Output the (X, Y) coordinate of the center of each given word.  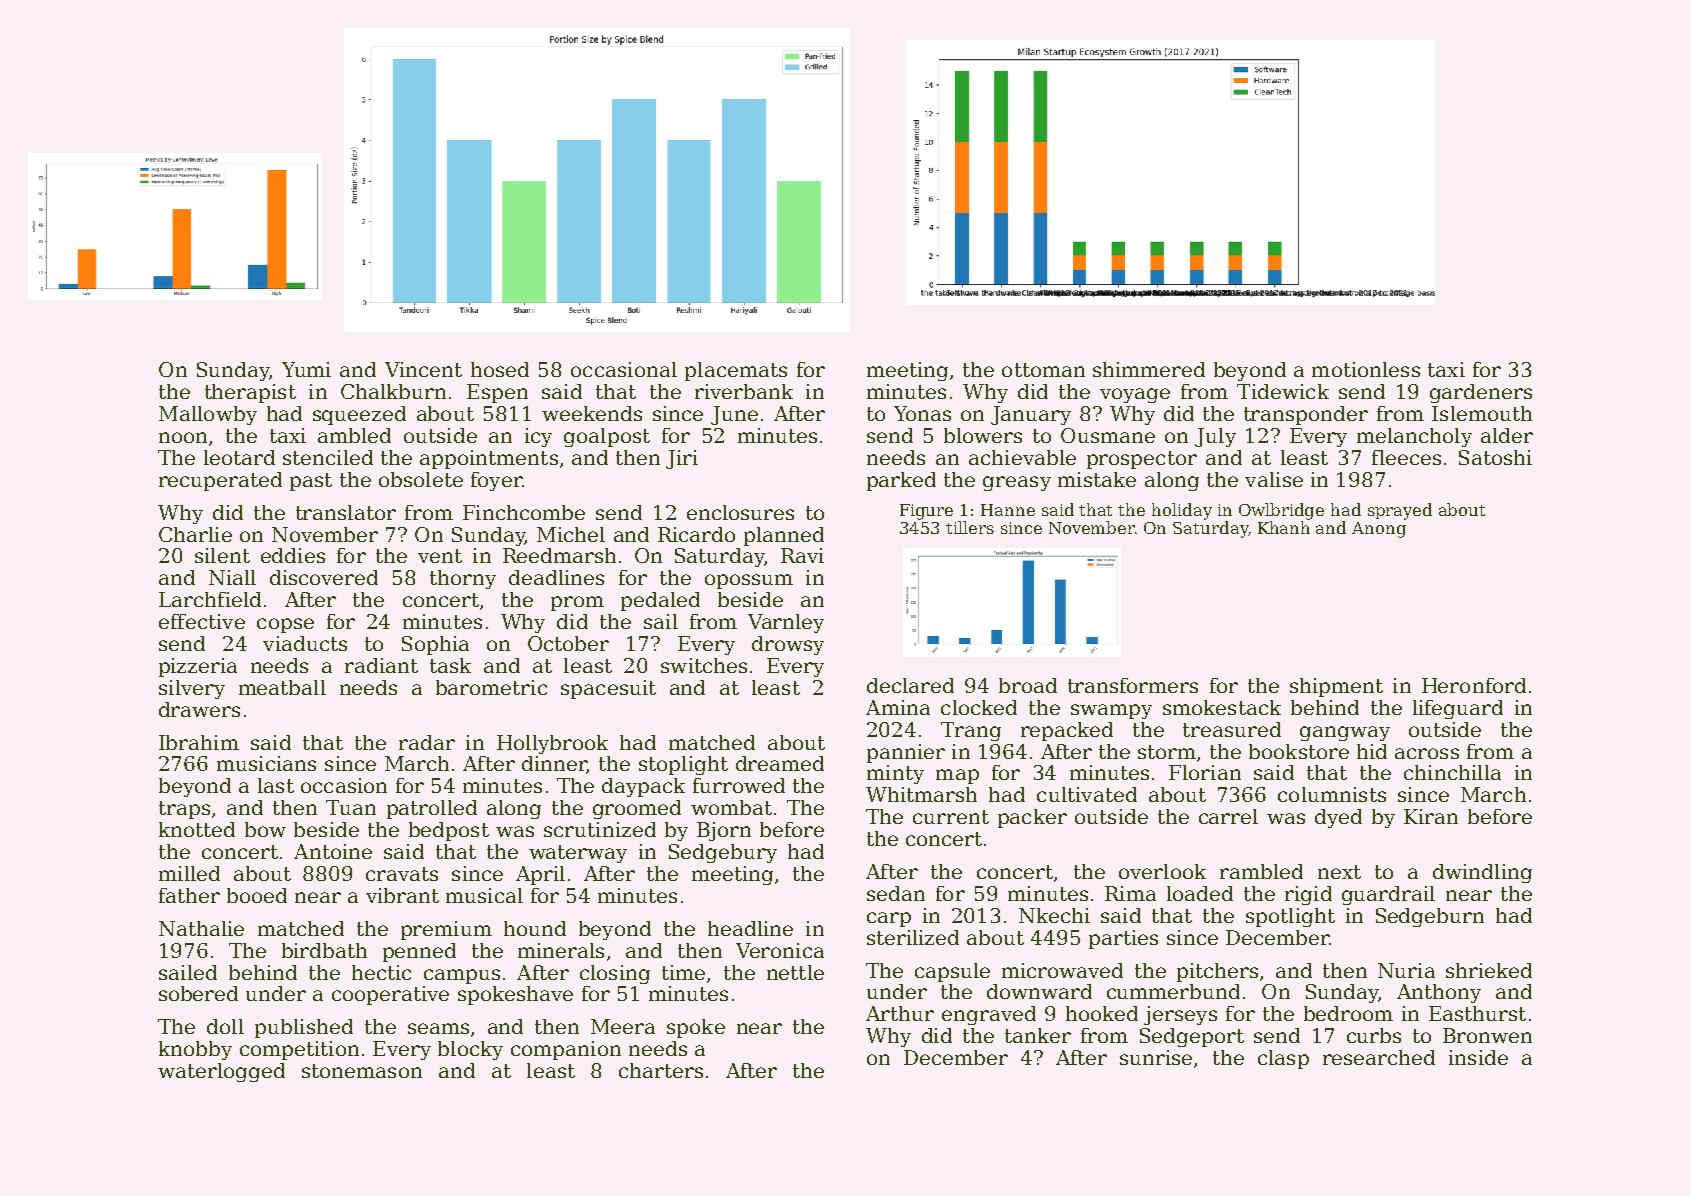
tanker (1038, 1035)
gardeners (1481, 393)
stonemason (362, 1071)
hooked (1102, 1013)
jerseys (1180, 1015)
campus (462, 976)
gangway (1345, 733)
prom (577, 603)
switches (704, 665)
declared (910, 685)
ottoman (1043, 370)
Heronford (1474, 685)
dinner (554, 765)
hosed (500, 369)
